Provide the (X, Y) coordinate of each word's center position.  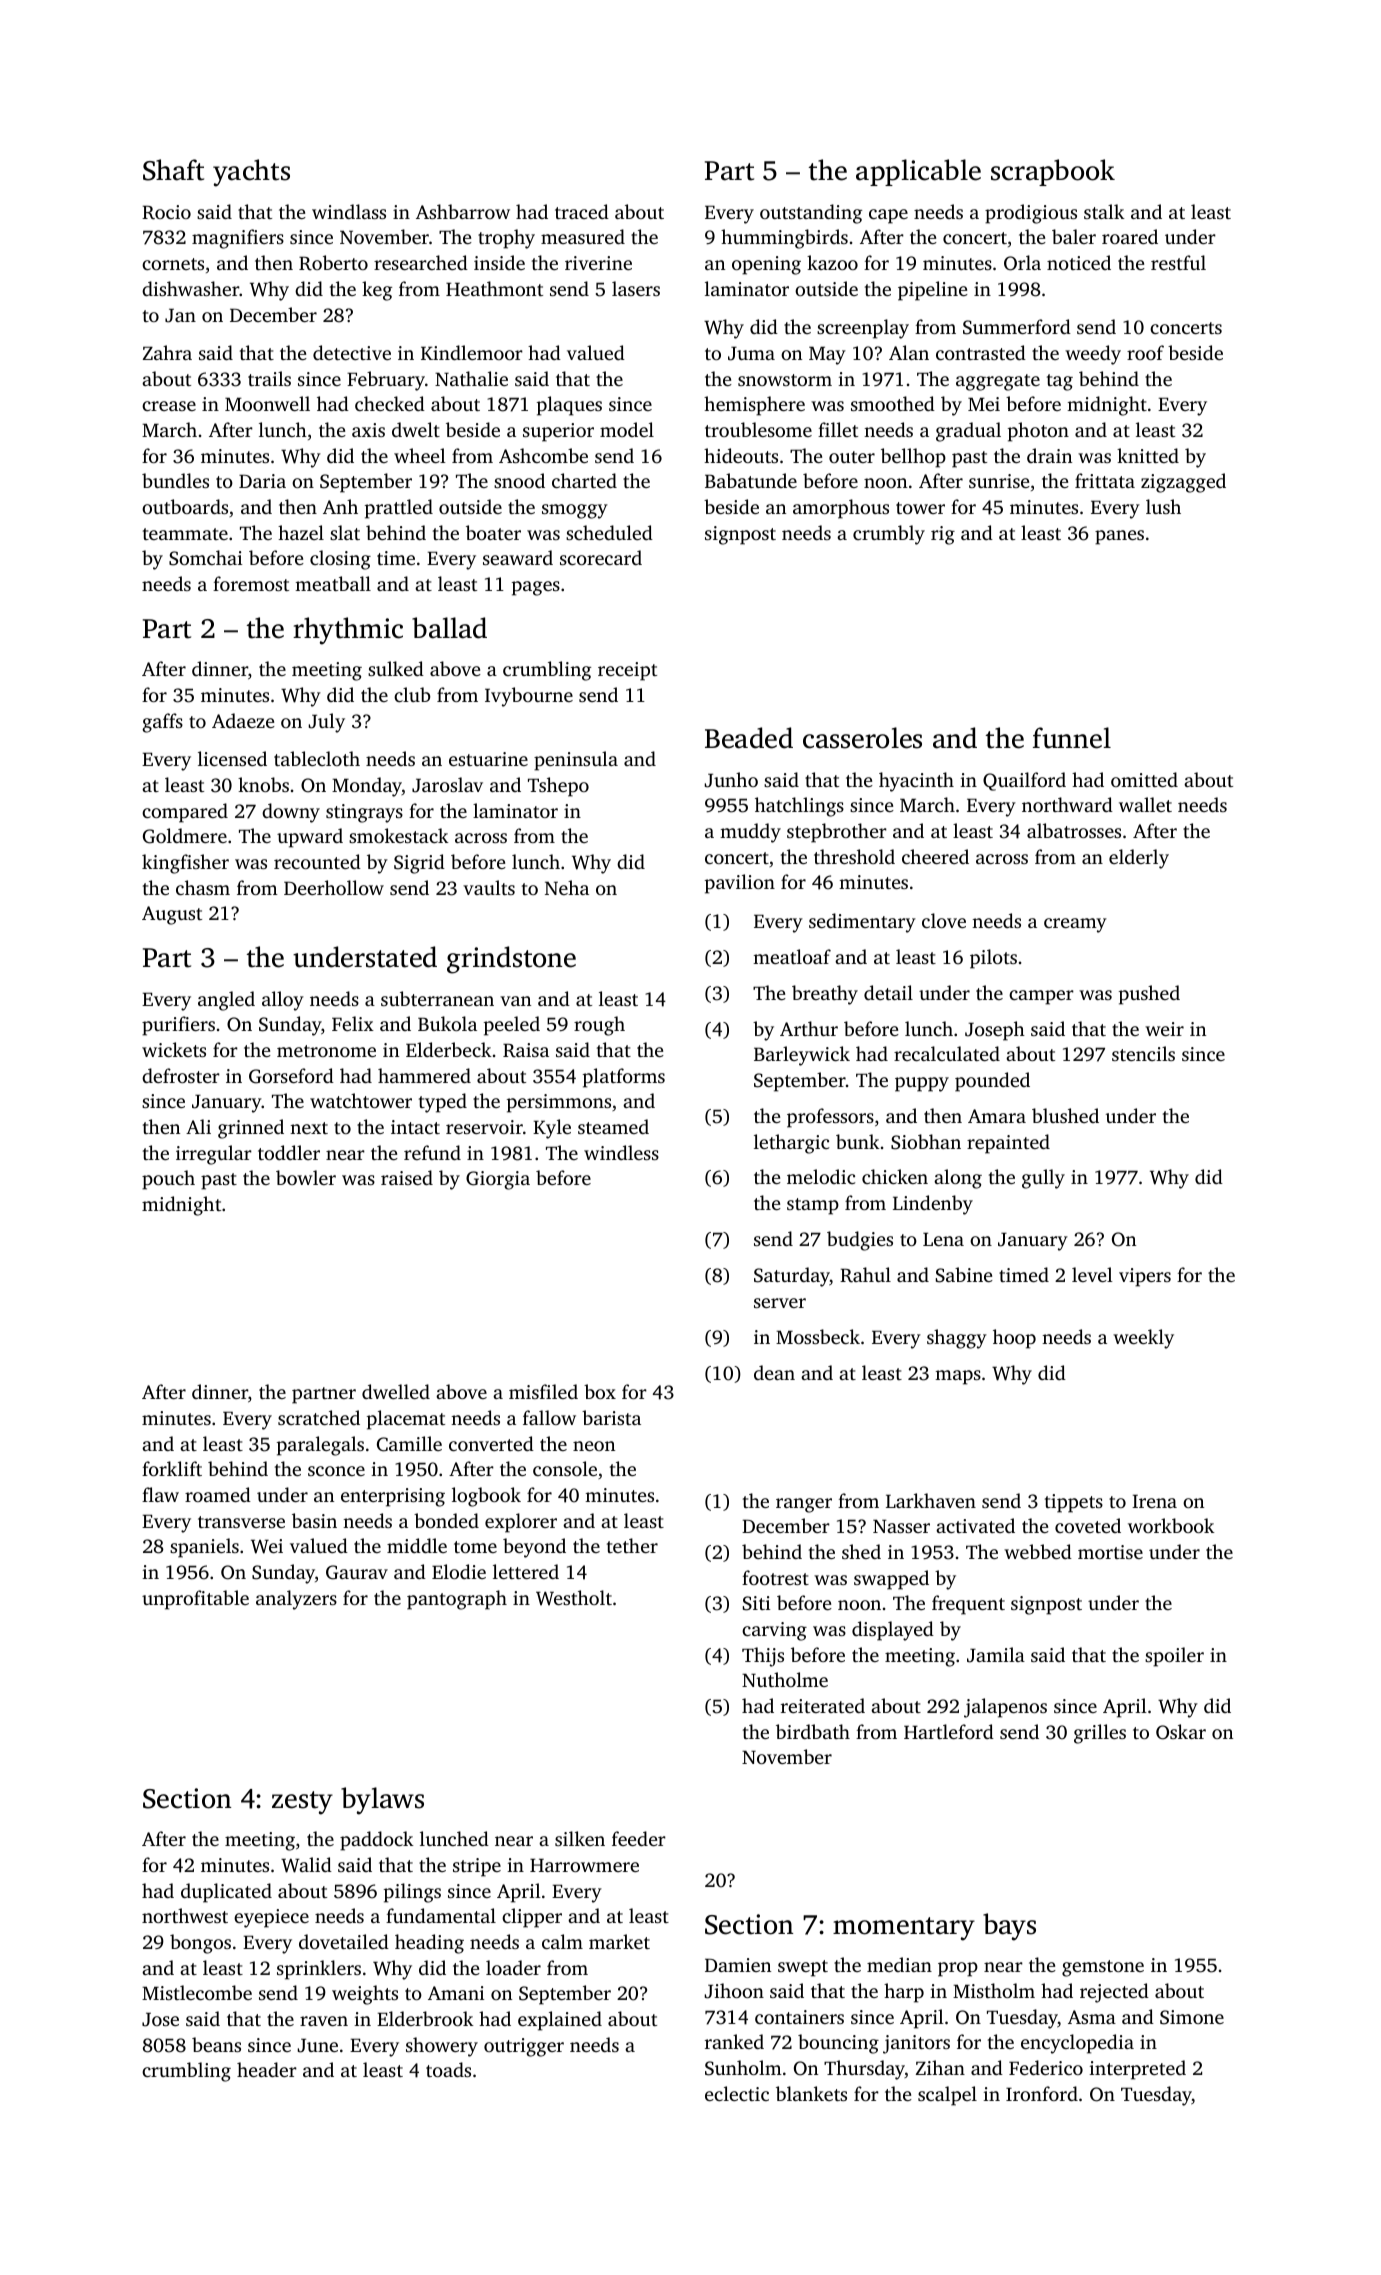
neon (594, 1446)
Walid (306, 1865)
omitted (1144, 779)
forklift (172, 1468)
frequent (968, 1605)
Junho (731, 780)
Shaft (173, 170)
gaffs (162, 723)
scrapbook (1053, 172)
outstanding (811, 214)
